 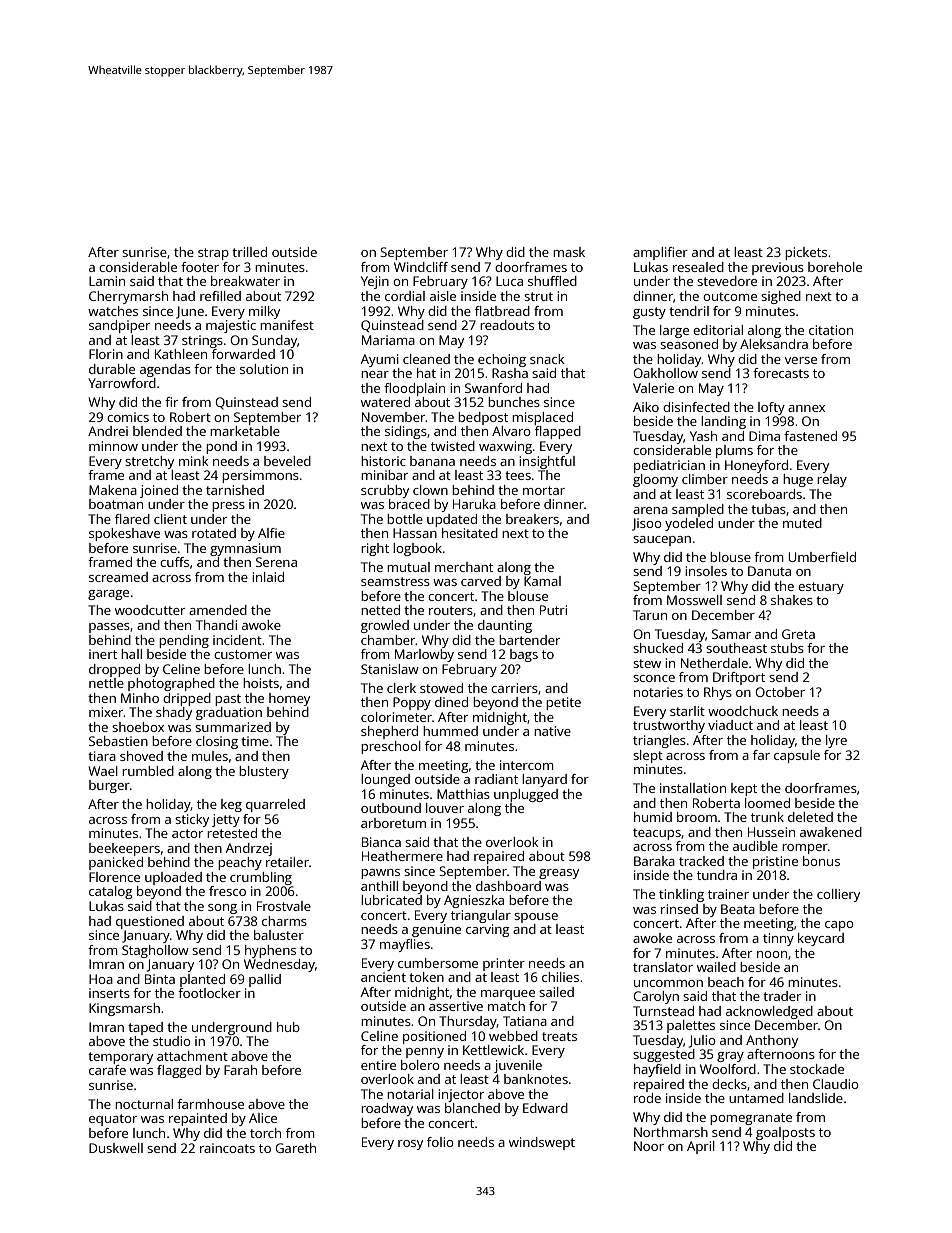 What do you see at coordinates (264, 772) in the document?
I see `blustery` at bounding box center [264, 772].
